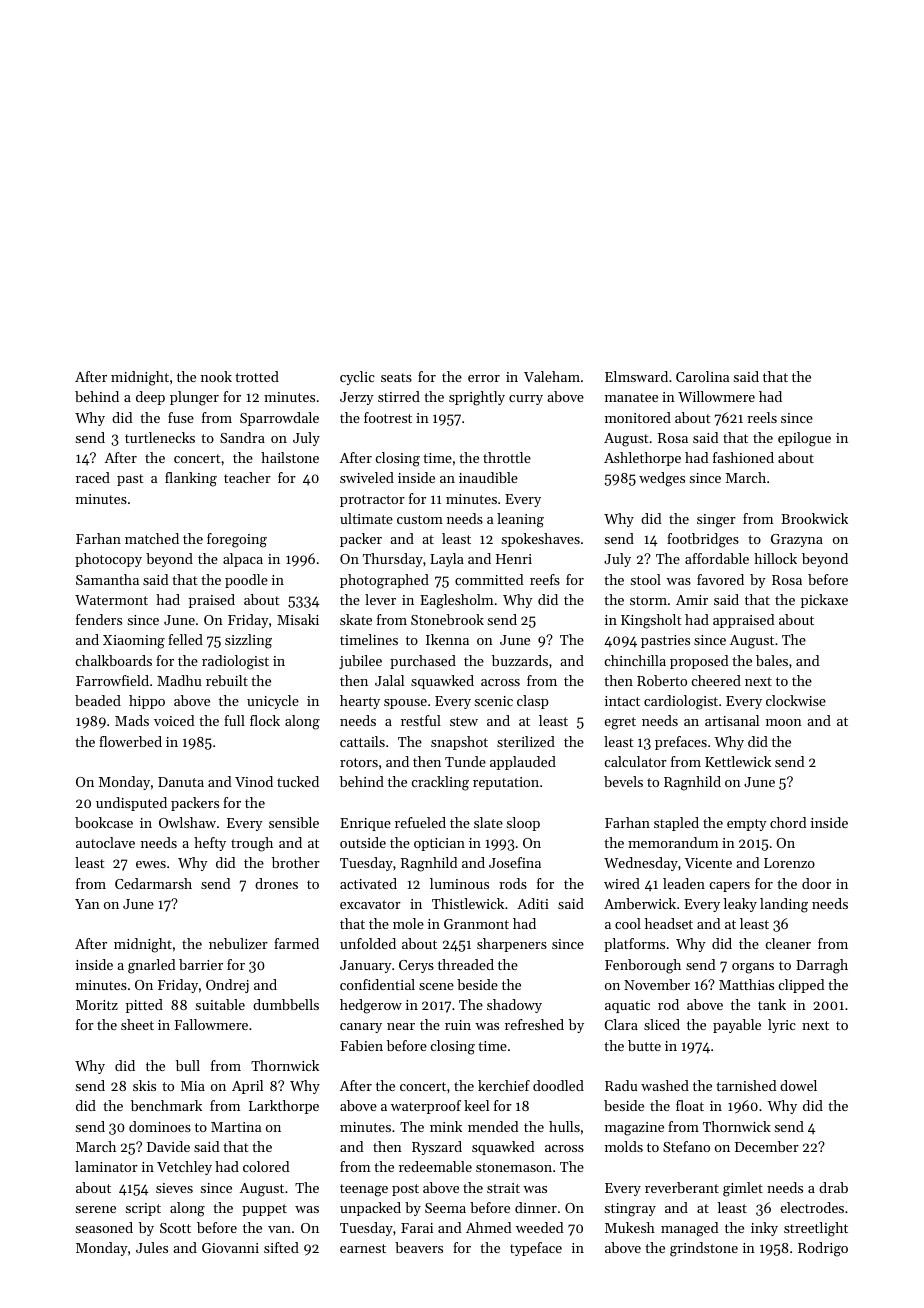 The width and height of the screenshot is (924, 1308). I want to click on swiveled, so click(367, 477).
